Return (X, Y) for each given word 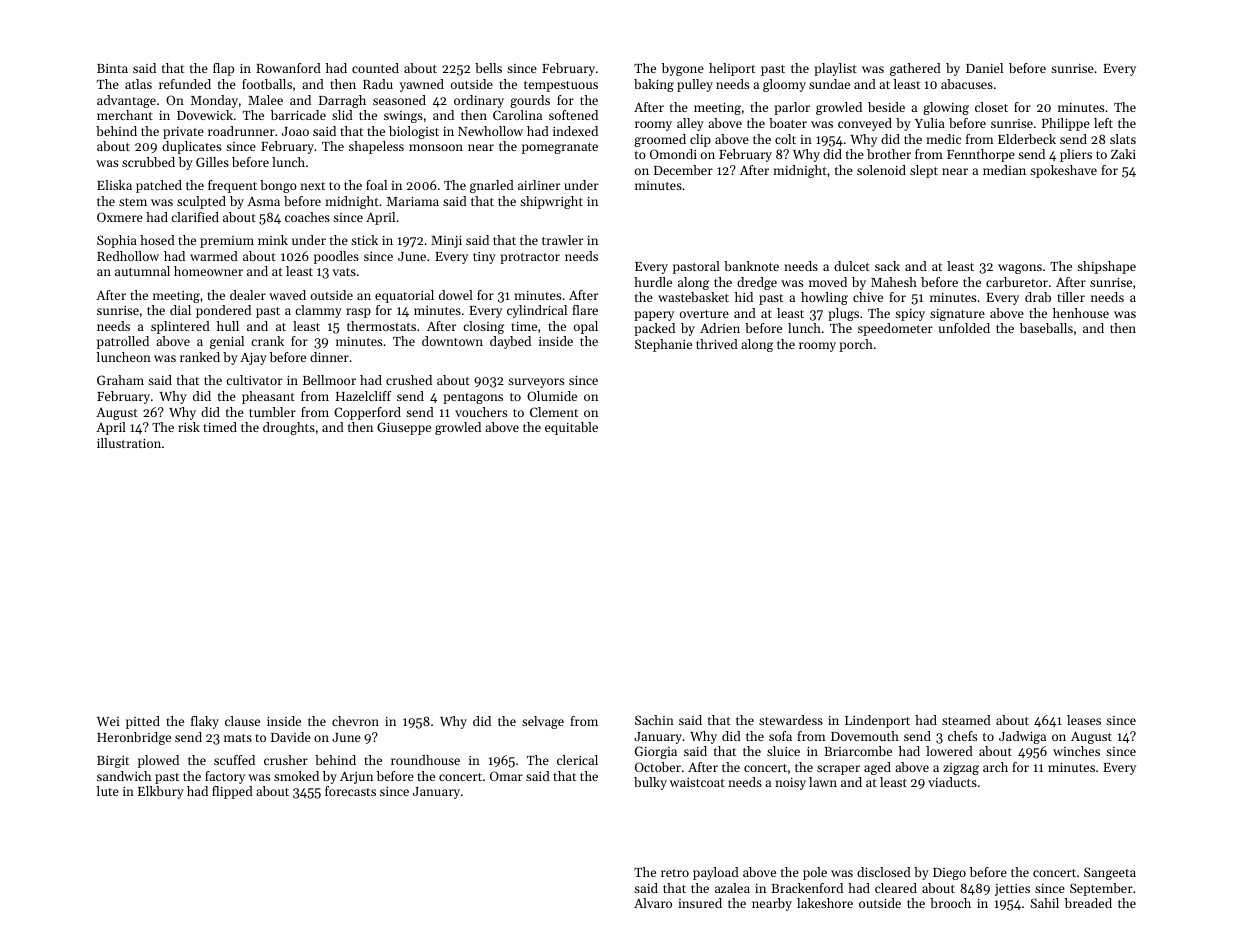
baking (654, 85)
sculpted (201, 202)
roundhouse (425, 760)
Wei (108, 721)
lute (107, 791)
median (1004, 170)
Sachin (654, 720)
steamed (966, 720)
